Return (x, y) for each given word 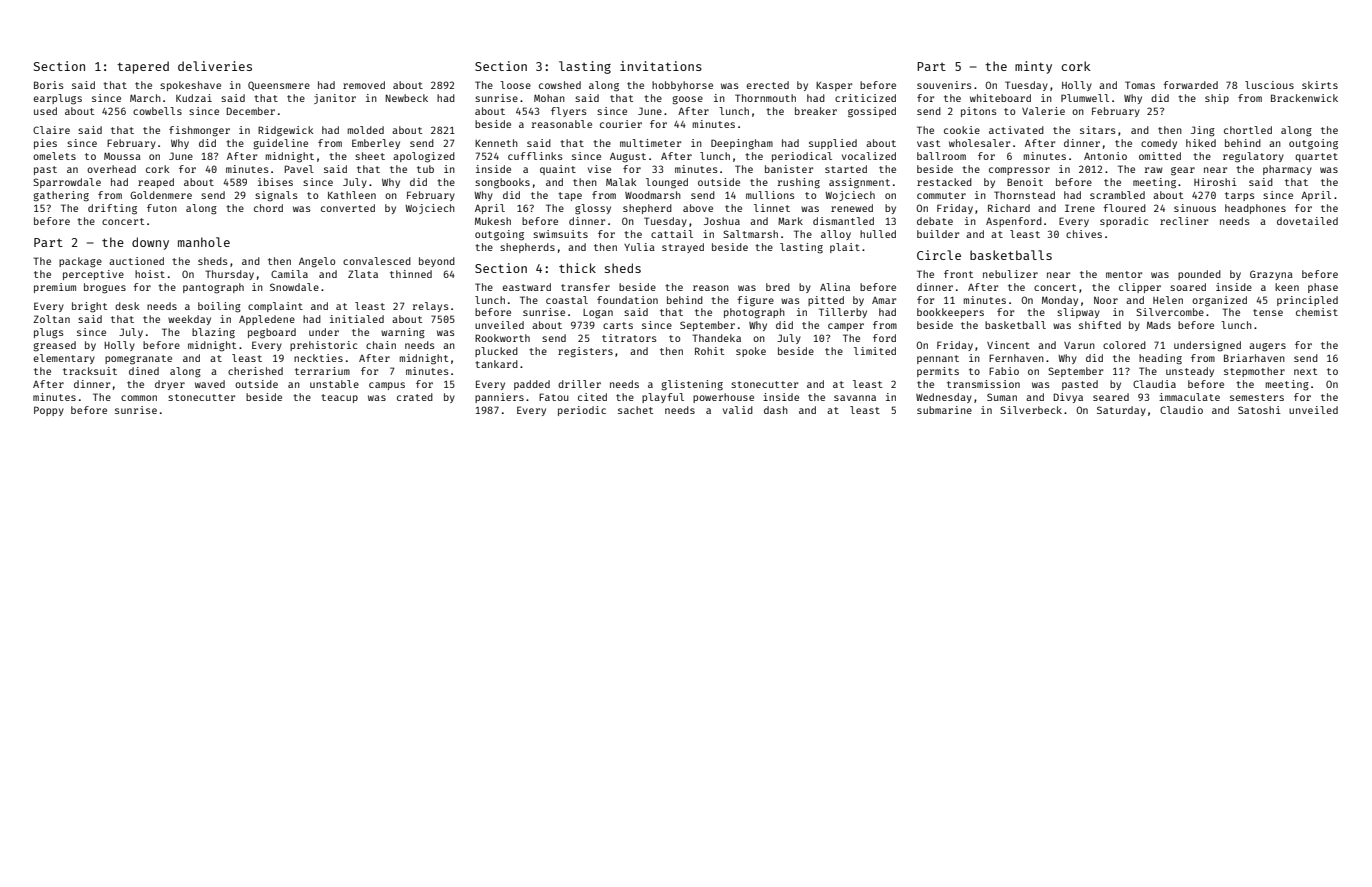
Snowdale (294, 287)
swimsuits (560, 234)
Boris (49, 85)
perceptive (93, 275)
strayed (683, 248)
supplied (833, 144)
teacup (339, 398)
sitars (1098, 130)
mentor (1124, 274)
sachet (635, 410)
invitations (661, 66)
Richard (1009, 208)
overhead (111, 169)
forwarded (1190, 85)
